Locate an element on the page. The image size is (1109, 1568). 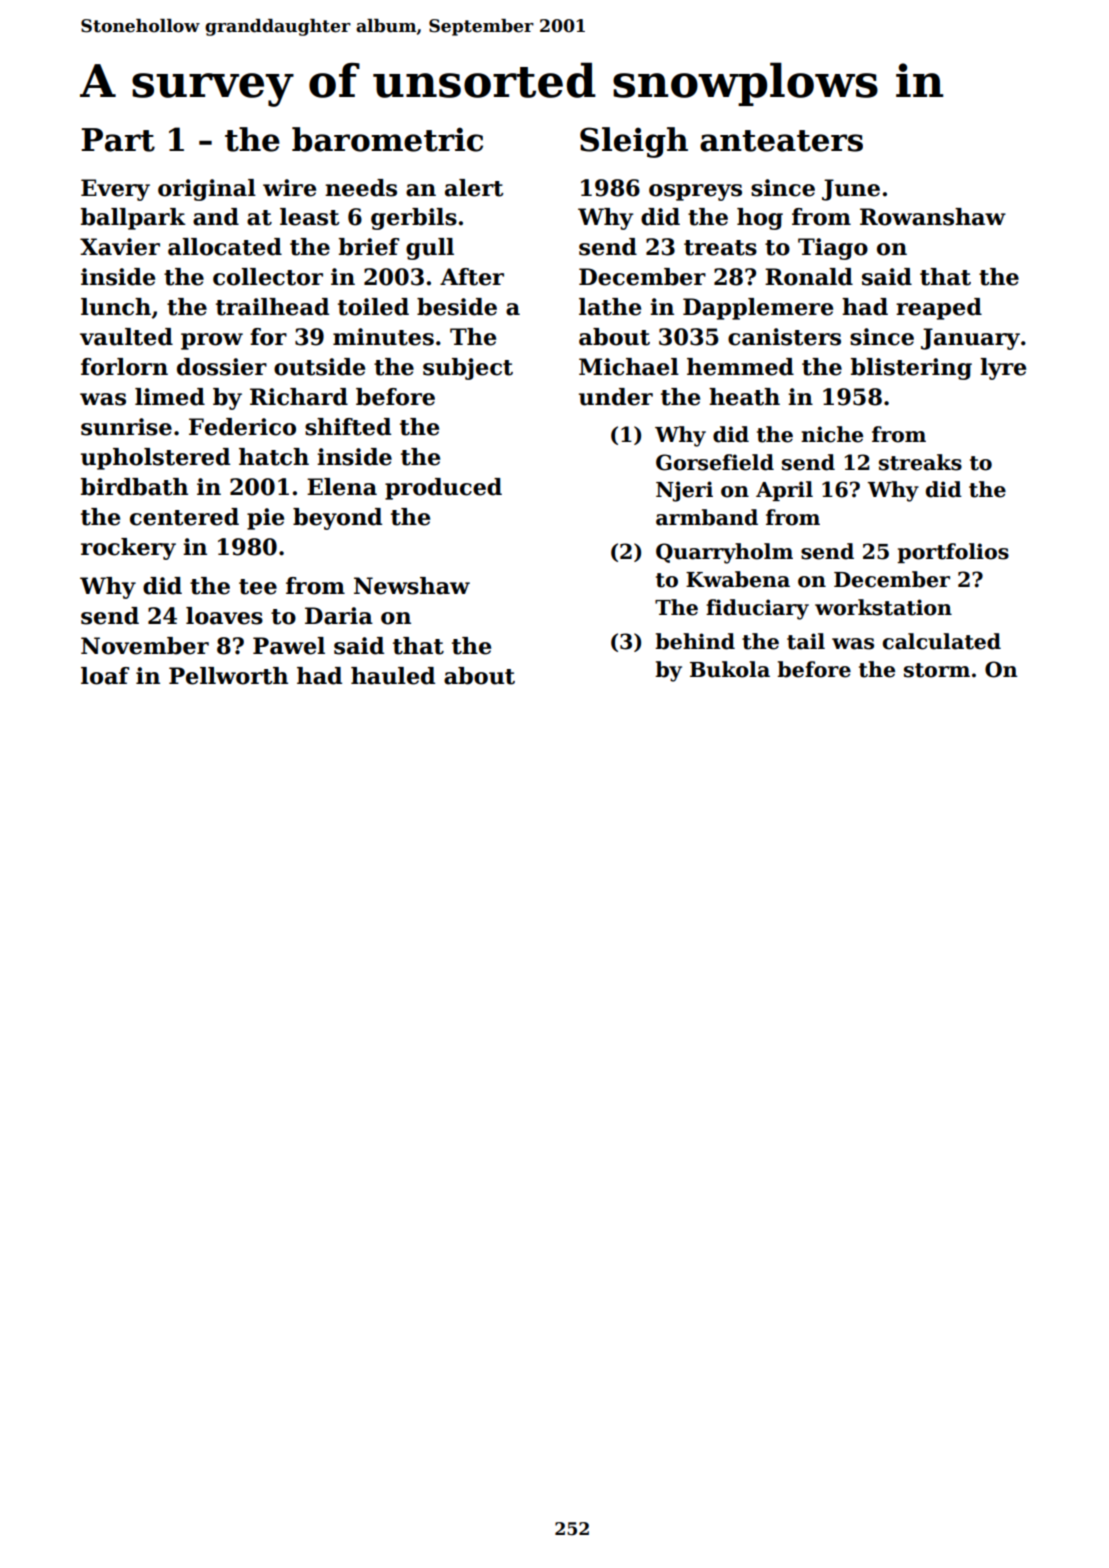
Kwabena is located at coordinates (738, 579).
